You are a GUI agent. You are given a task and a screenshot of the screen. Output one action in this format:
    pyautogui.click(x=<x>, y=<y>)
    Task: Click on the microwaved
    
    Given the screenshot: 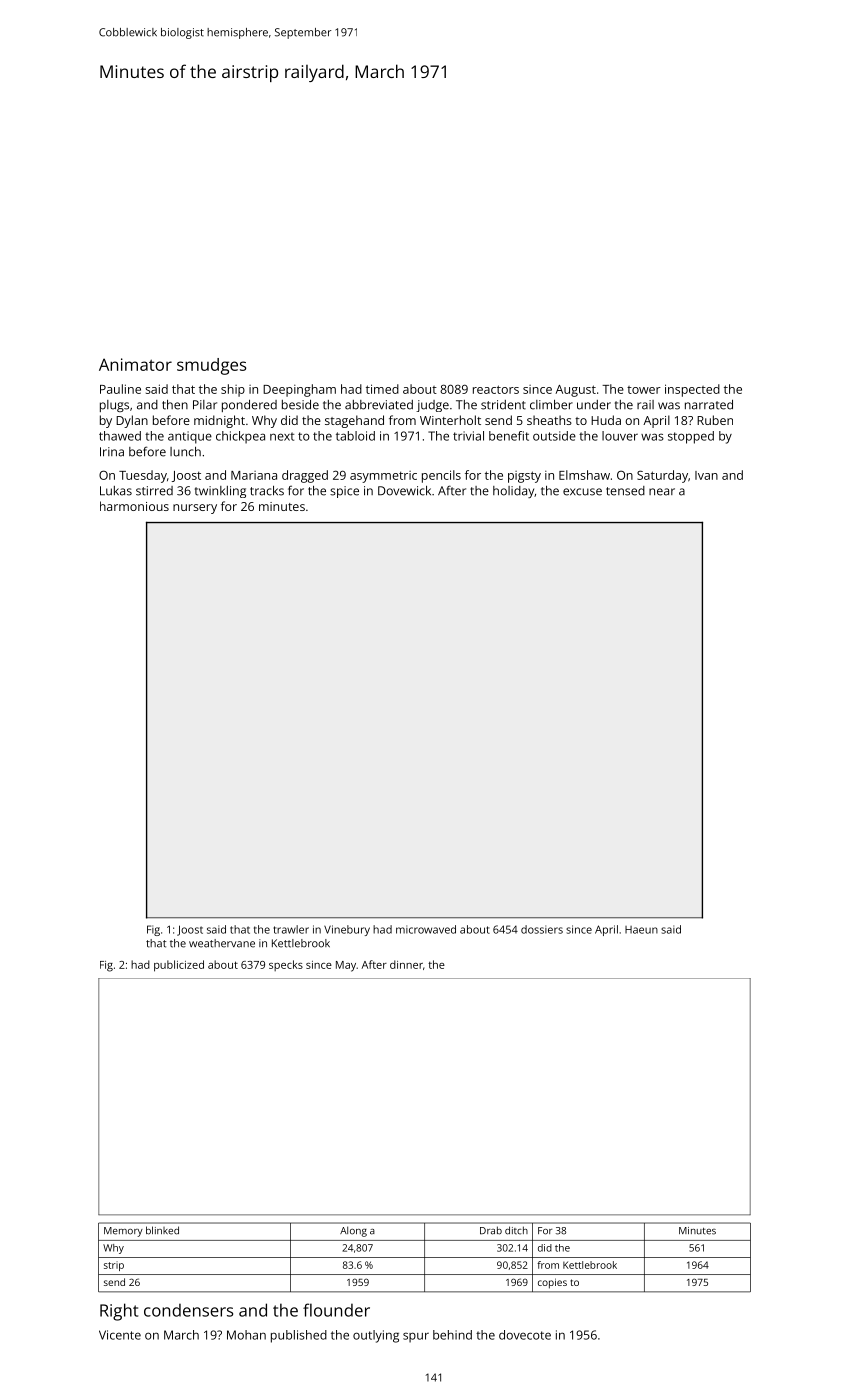 What is the action you would take?
    pyautogui.click(x=426, y=929)
